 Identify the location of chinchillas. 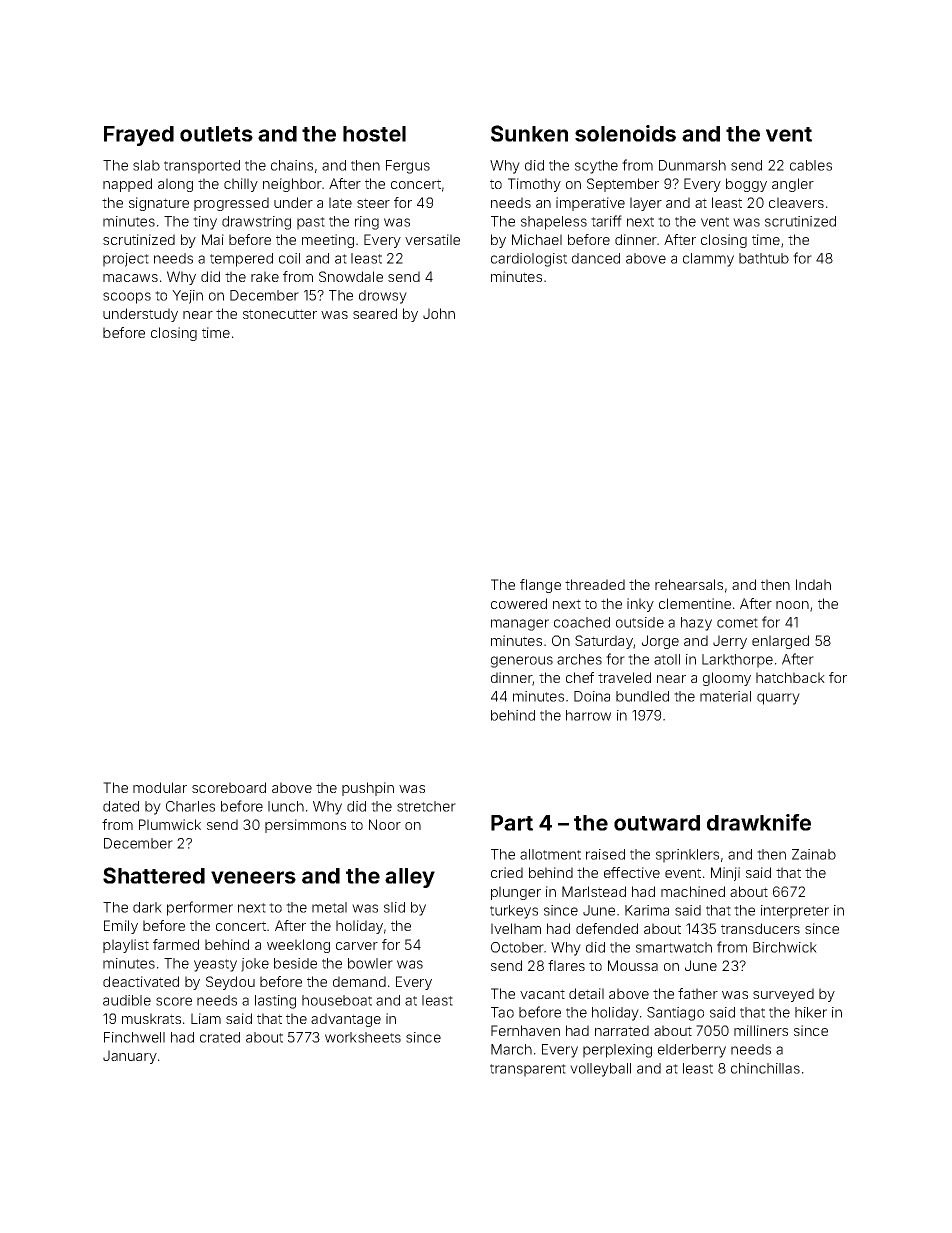
(765, 1068).
